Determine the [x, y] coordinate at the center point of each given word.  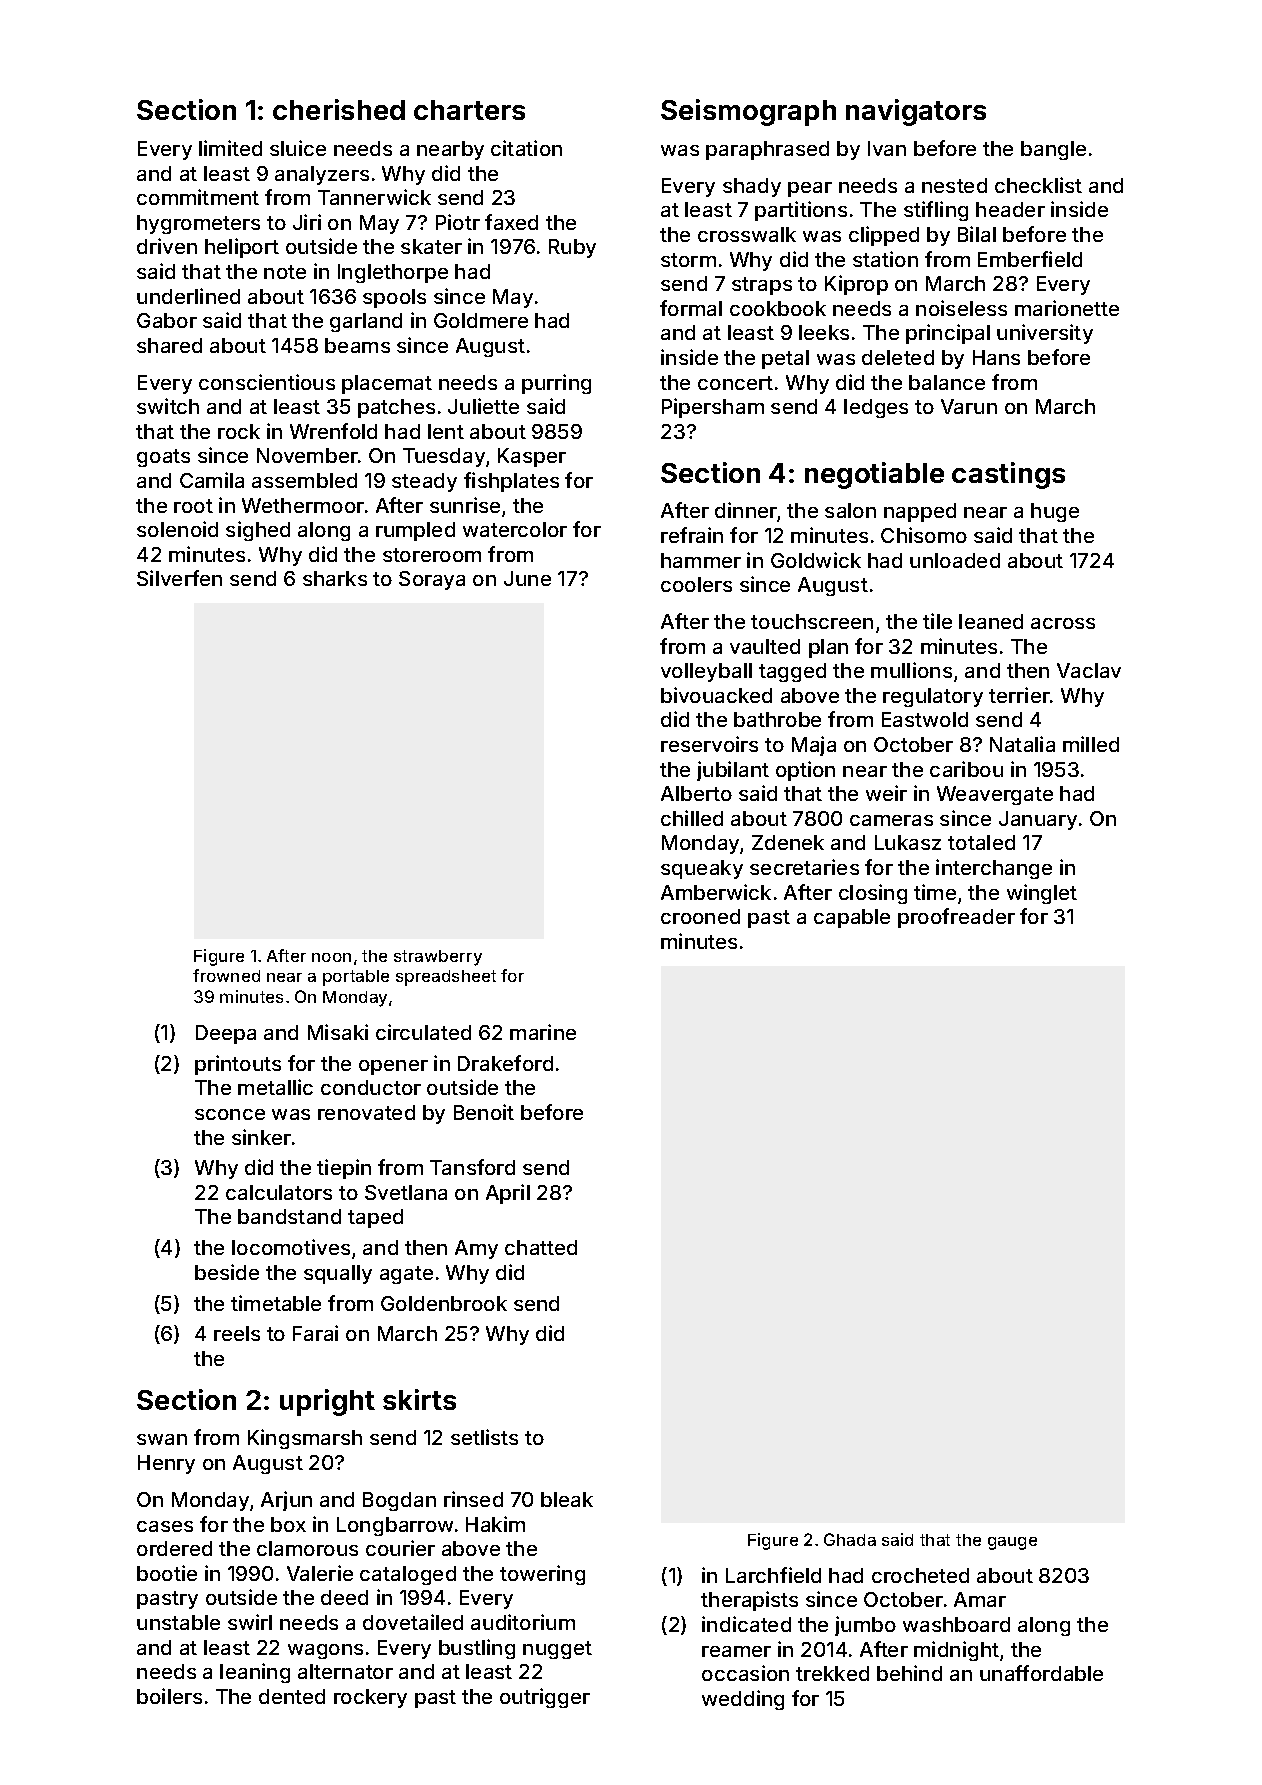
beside [227, 1272]
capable [852, 918]
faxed [511, 222]
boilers [169, 1696]
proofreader [956, 918]
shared [169, 345]
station [885, 259]
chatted [541, 1247]
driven [167, 246]
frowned [226, 975]
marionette [1067, 308]
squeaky [702, 869]
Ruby [572, 248]
